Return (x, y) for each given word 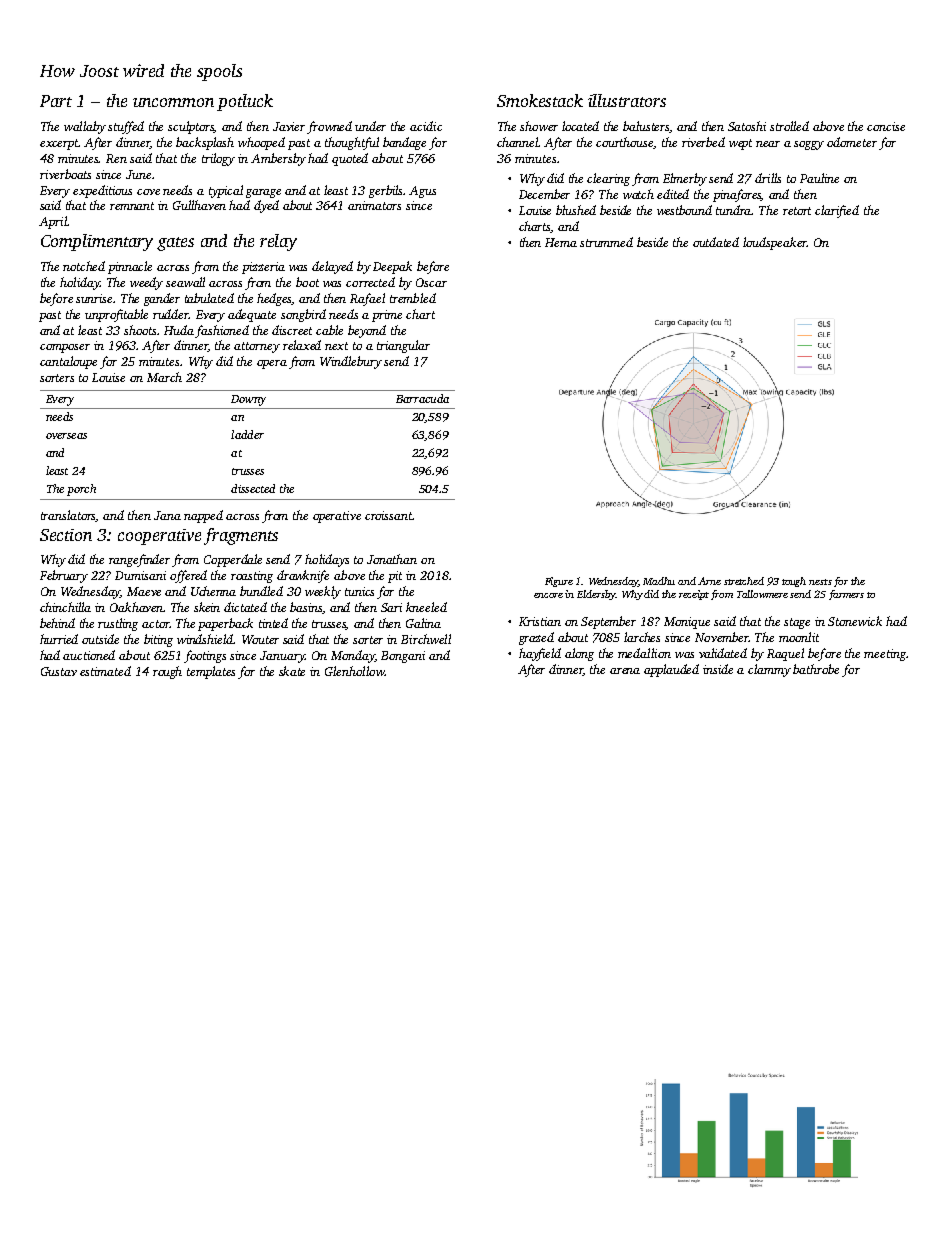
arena (625, 671)
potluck (245, 102)
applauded (671, 670)
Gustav (59, 671)
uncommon (173, 102)
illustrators (627, 100)
